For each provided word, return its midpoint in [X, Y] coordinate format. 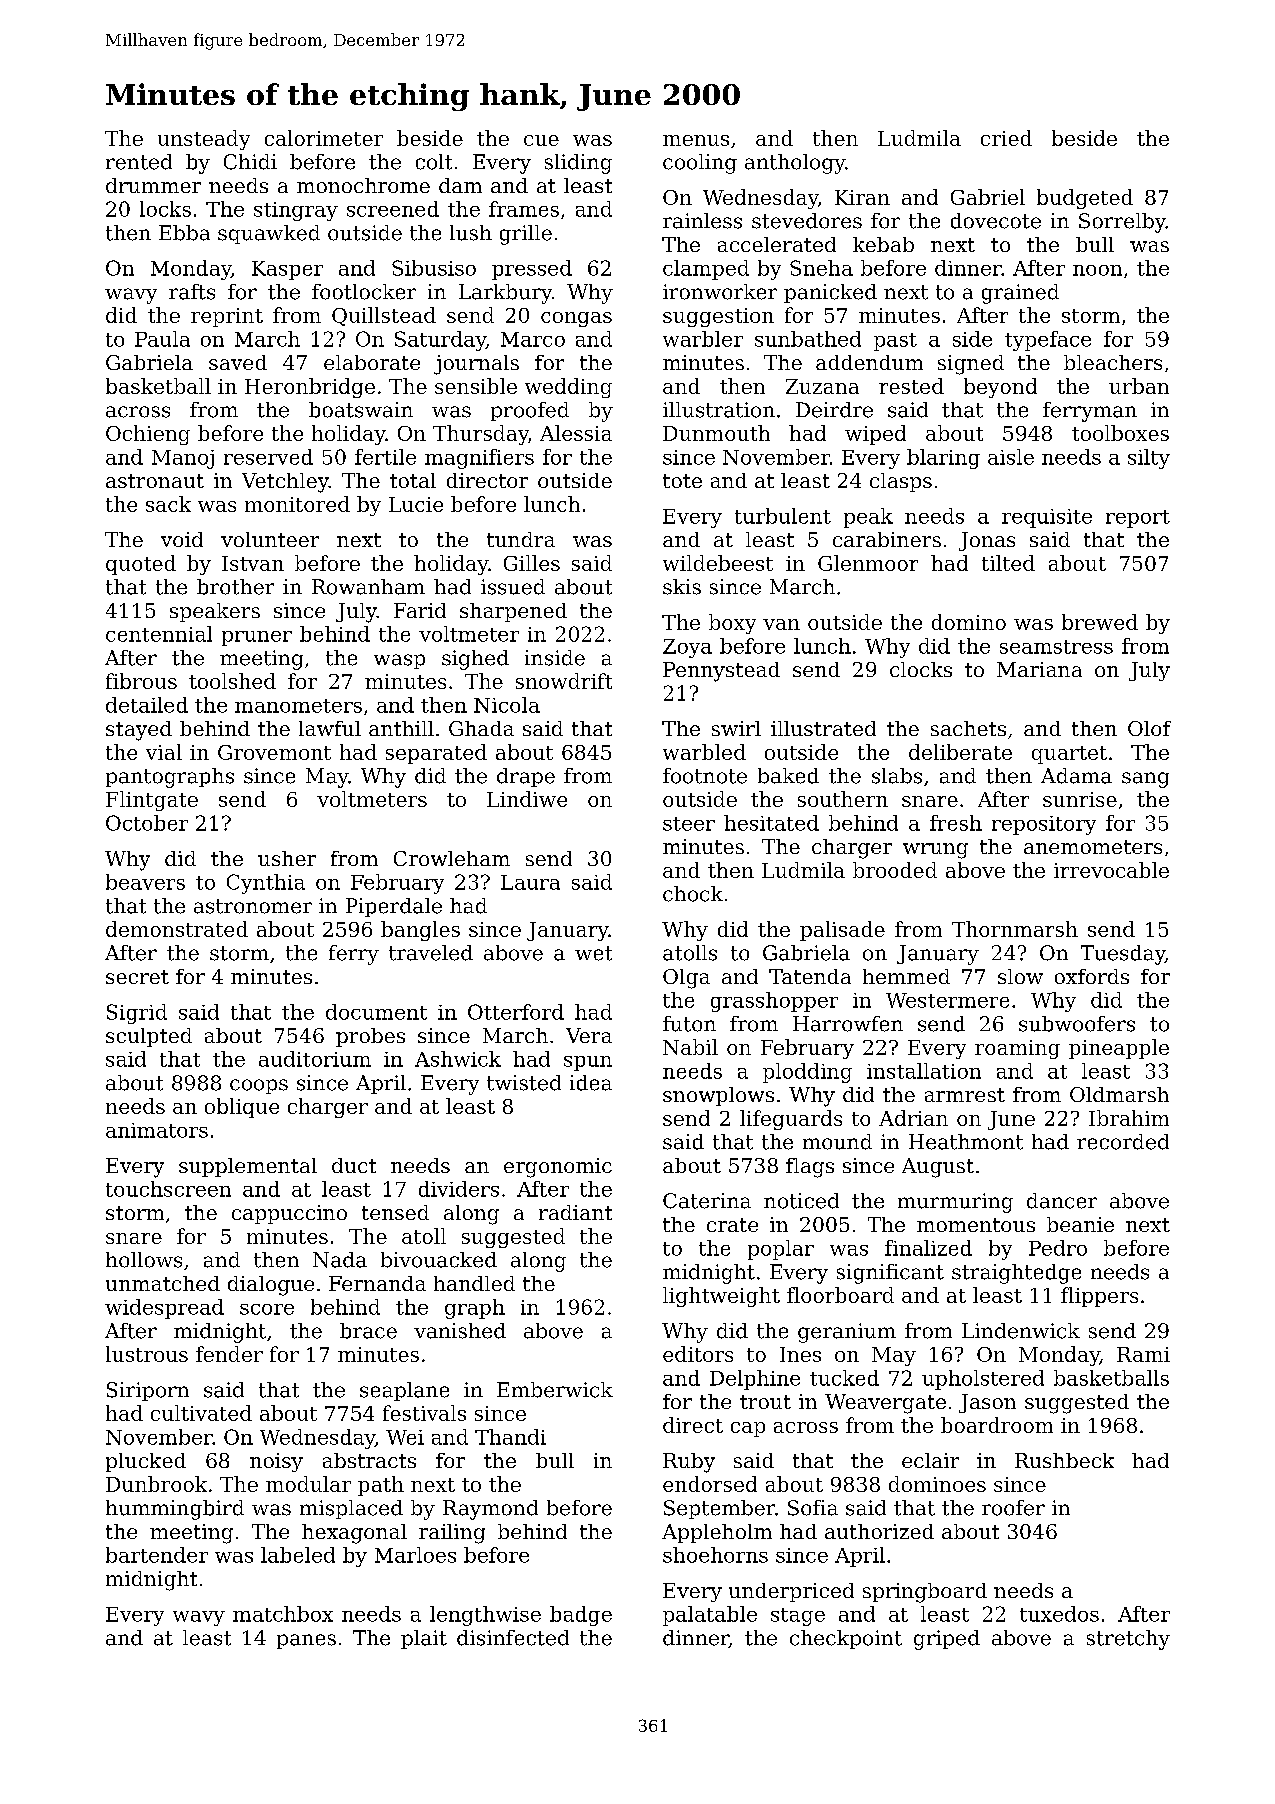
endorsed [710, 1484]
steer [689, 824]
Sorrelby [1122, 223]
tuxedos [1059, 1614]
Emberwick [555, 1390]
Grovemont [274, 752]
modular [308, 1484]
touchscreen [168, 1189]
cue [541, 140]
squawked [269, 234]
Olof [1149, 728]
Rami [1143, 1354]
